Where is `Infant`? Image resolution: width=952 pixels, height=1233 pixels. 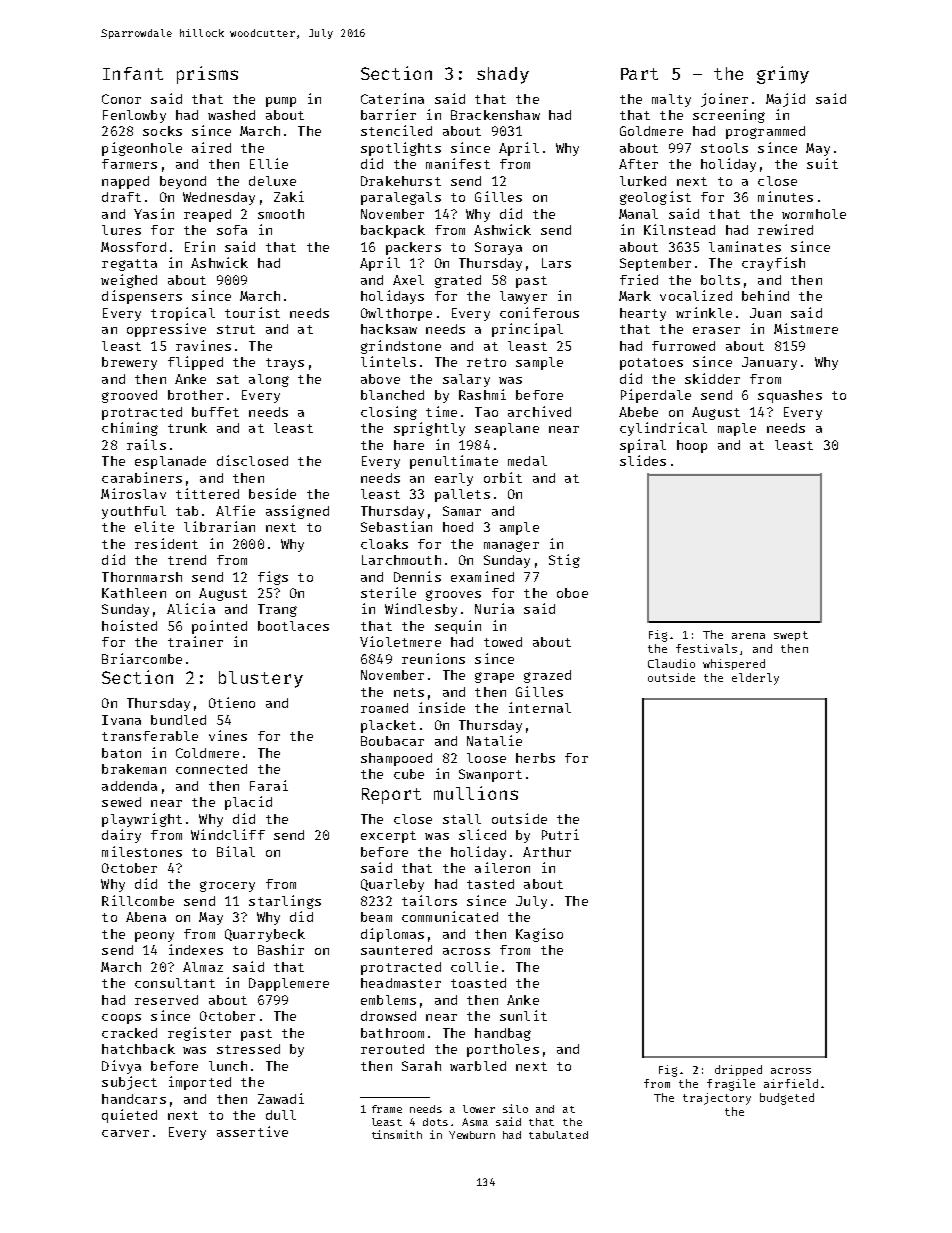
Infant is located at coordinates (133, 73).
